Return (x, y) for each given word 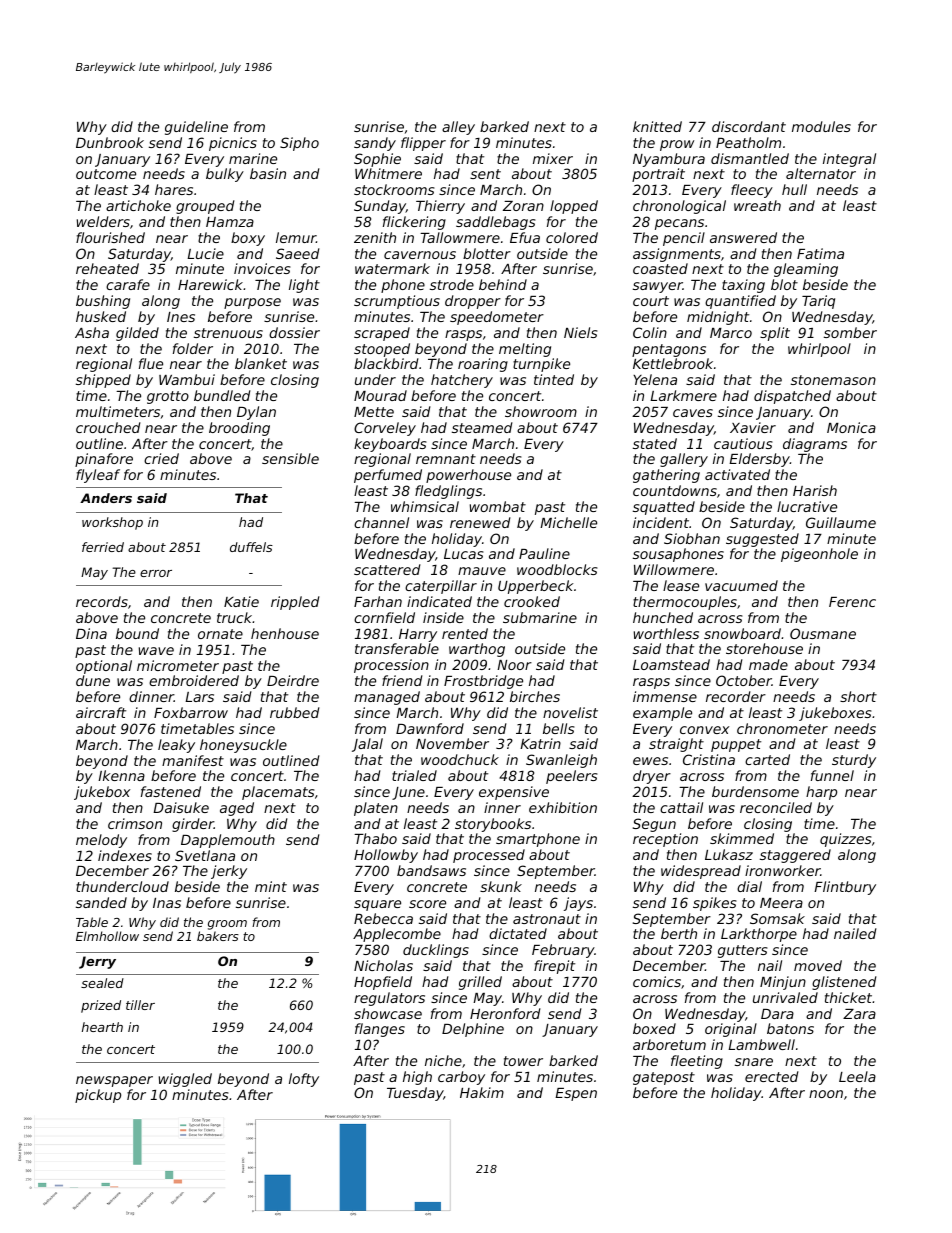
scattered (387, 569)
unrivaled (785, 997)
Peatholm (748, 142)
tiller (140, 1005)
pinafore (104, 460)
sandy (375, 144)
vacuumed (741, 585)
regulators (389, 999)
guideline (196, 128)
